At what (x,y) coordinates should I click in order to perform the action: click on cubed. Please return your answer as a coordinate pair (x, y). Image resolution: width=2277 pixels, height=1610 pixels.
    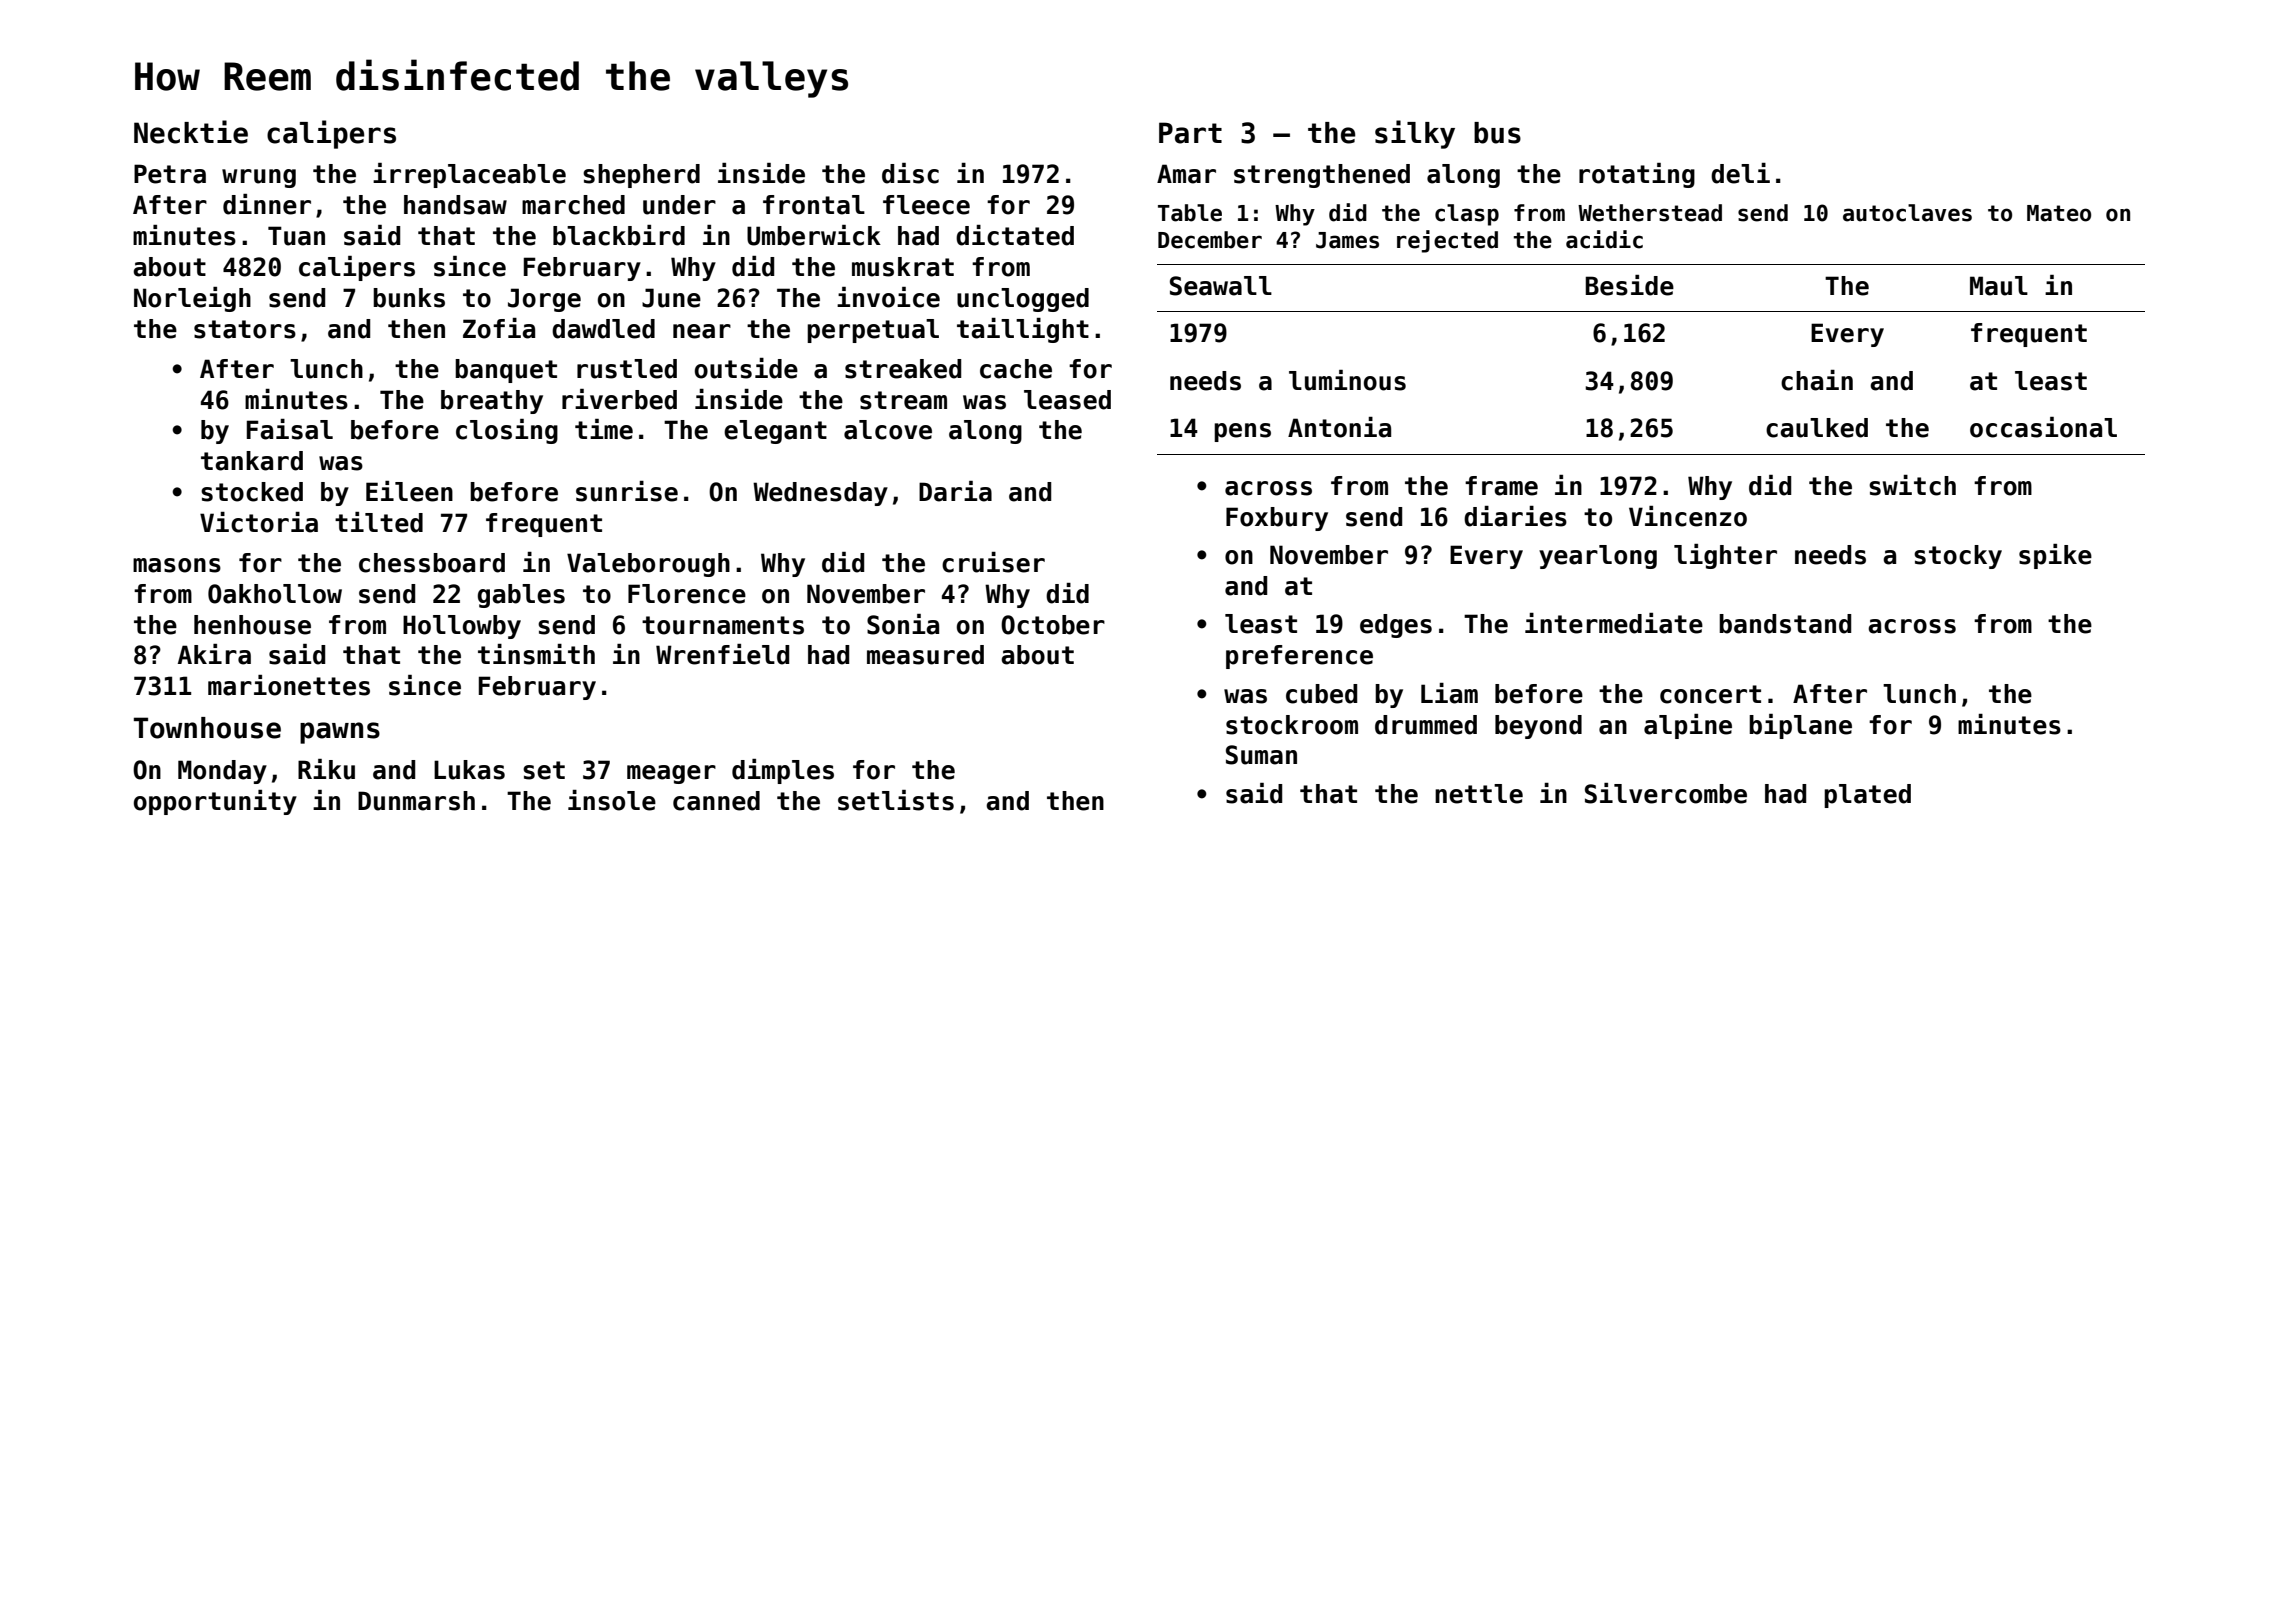
    Looking at the image, I should click on (1321, 694).
